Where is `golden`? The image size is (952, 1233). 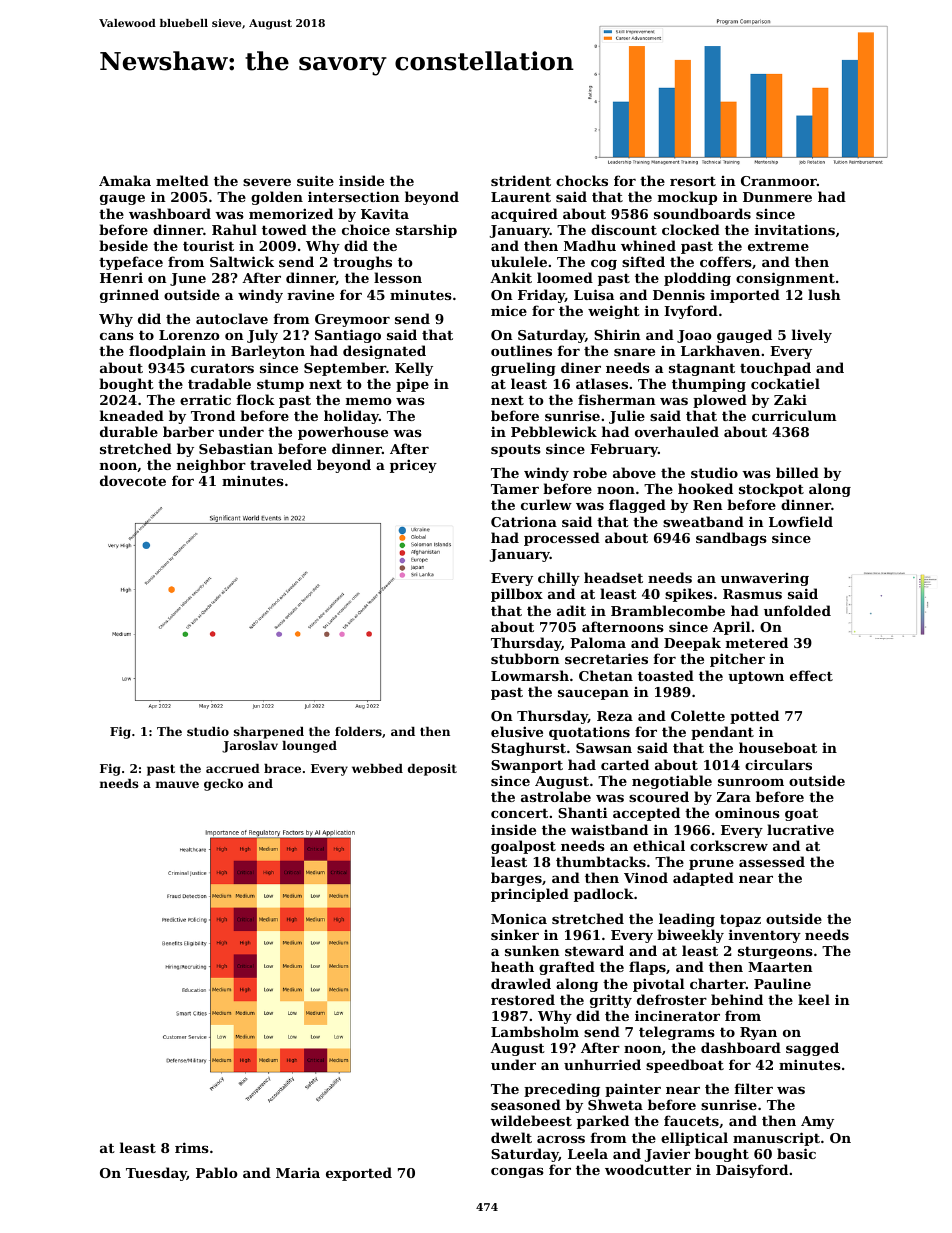 golden is located at coordinates (277, 198).
